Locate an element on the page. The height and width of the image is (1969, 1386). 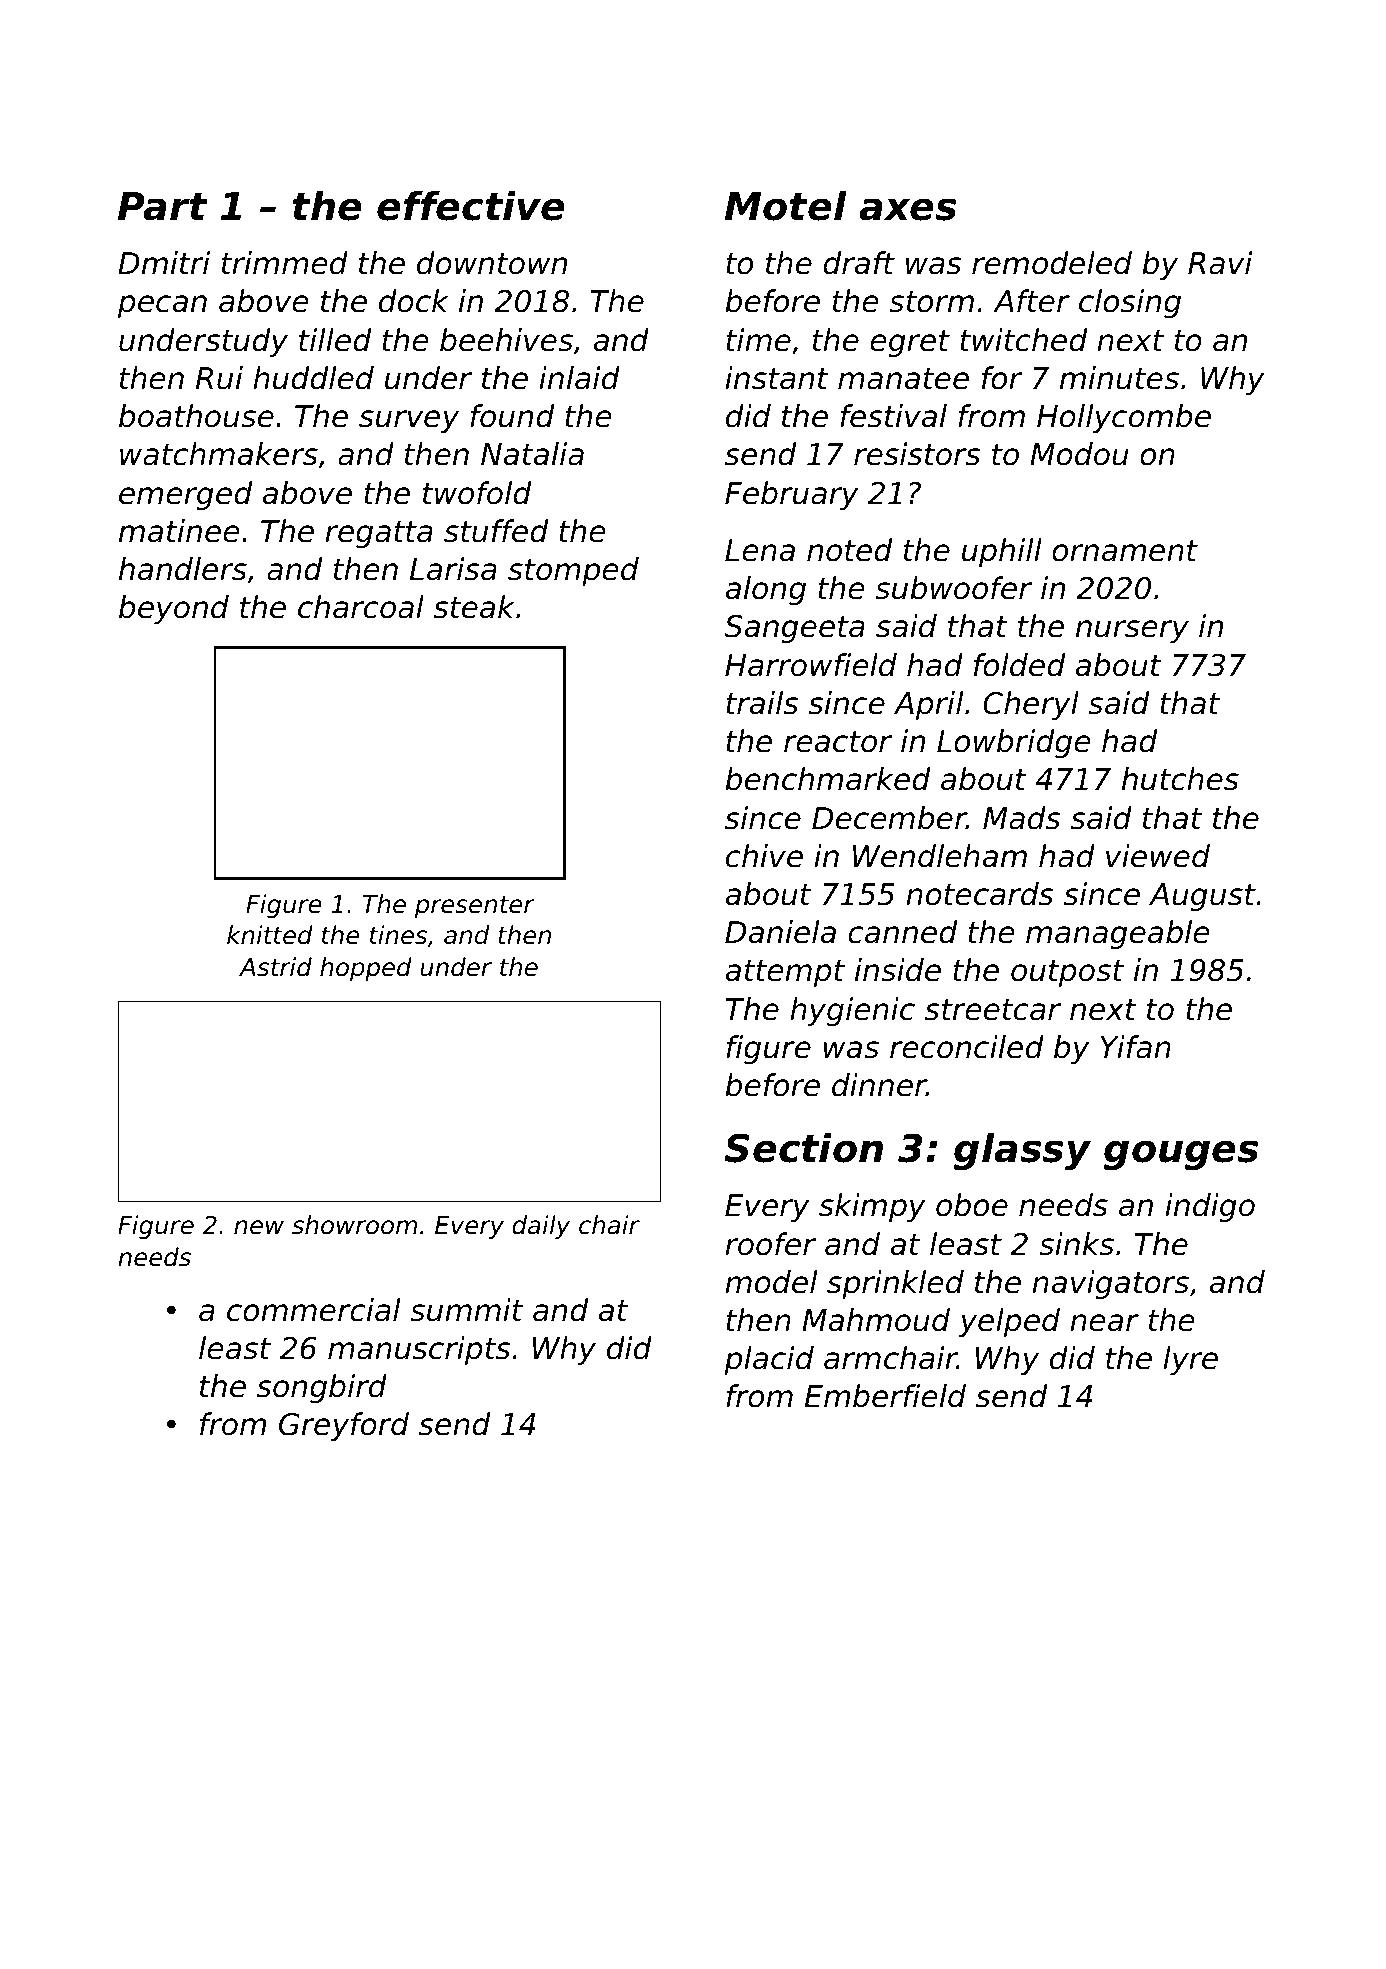
After is located at coordinates (1031, 301).
